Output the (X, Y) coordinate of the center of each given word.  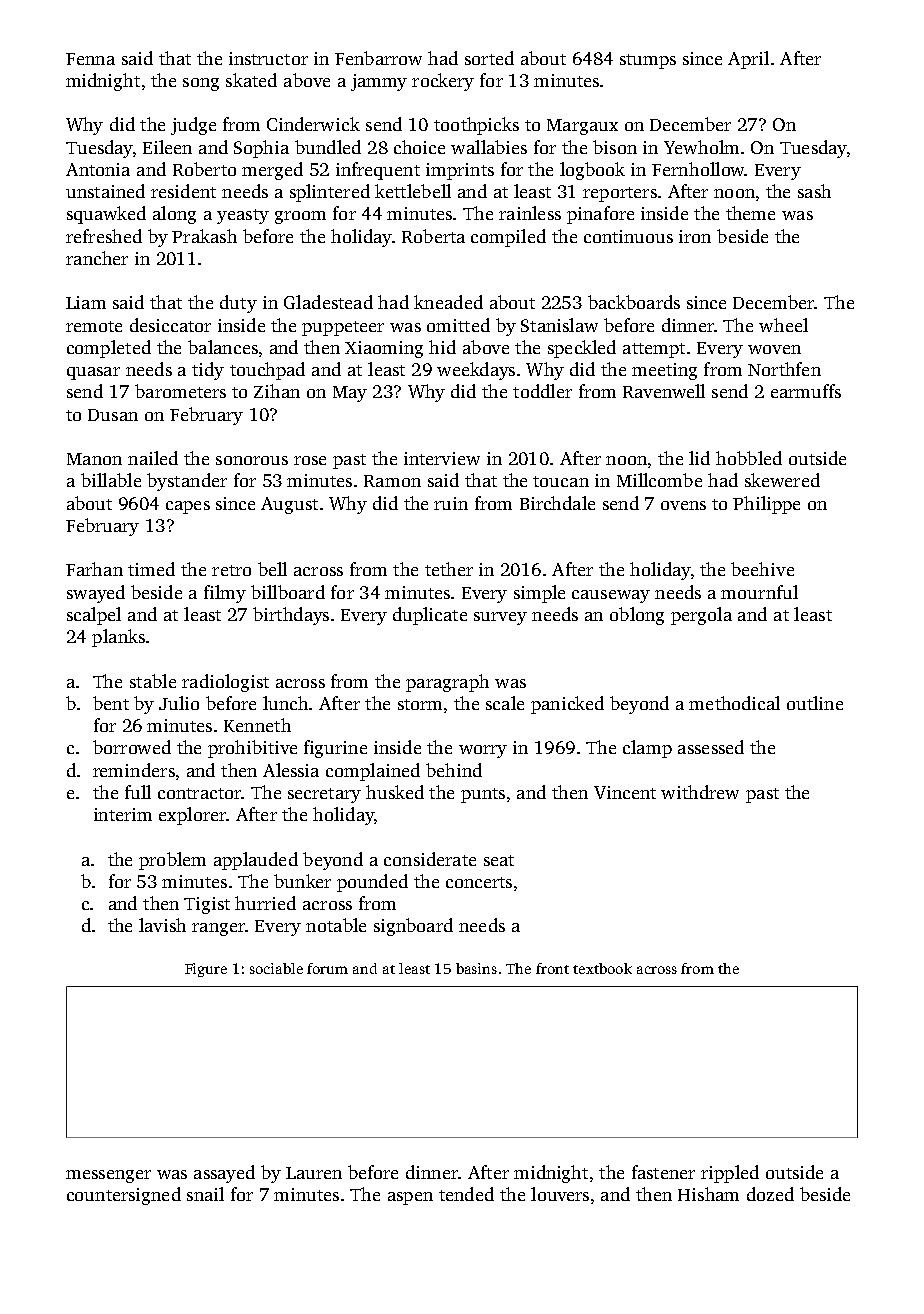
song (201, 84)
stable (153, 681)
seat (499, 860)
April (748, 60)
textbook (602, 968)
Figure (206, 970)
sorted (489, 58)
